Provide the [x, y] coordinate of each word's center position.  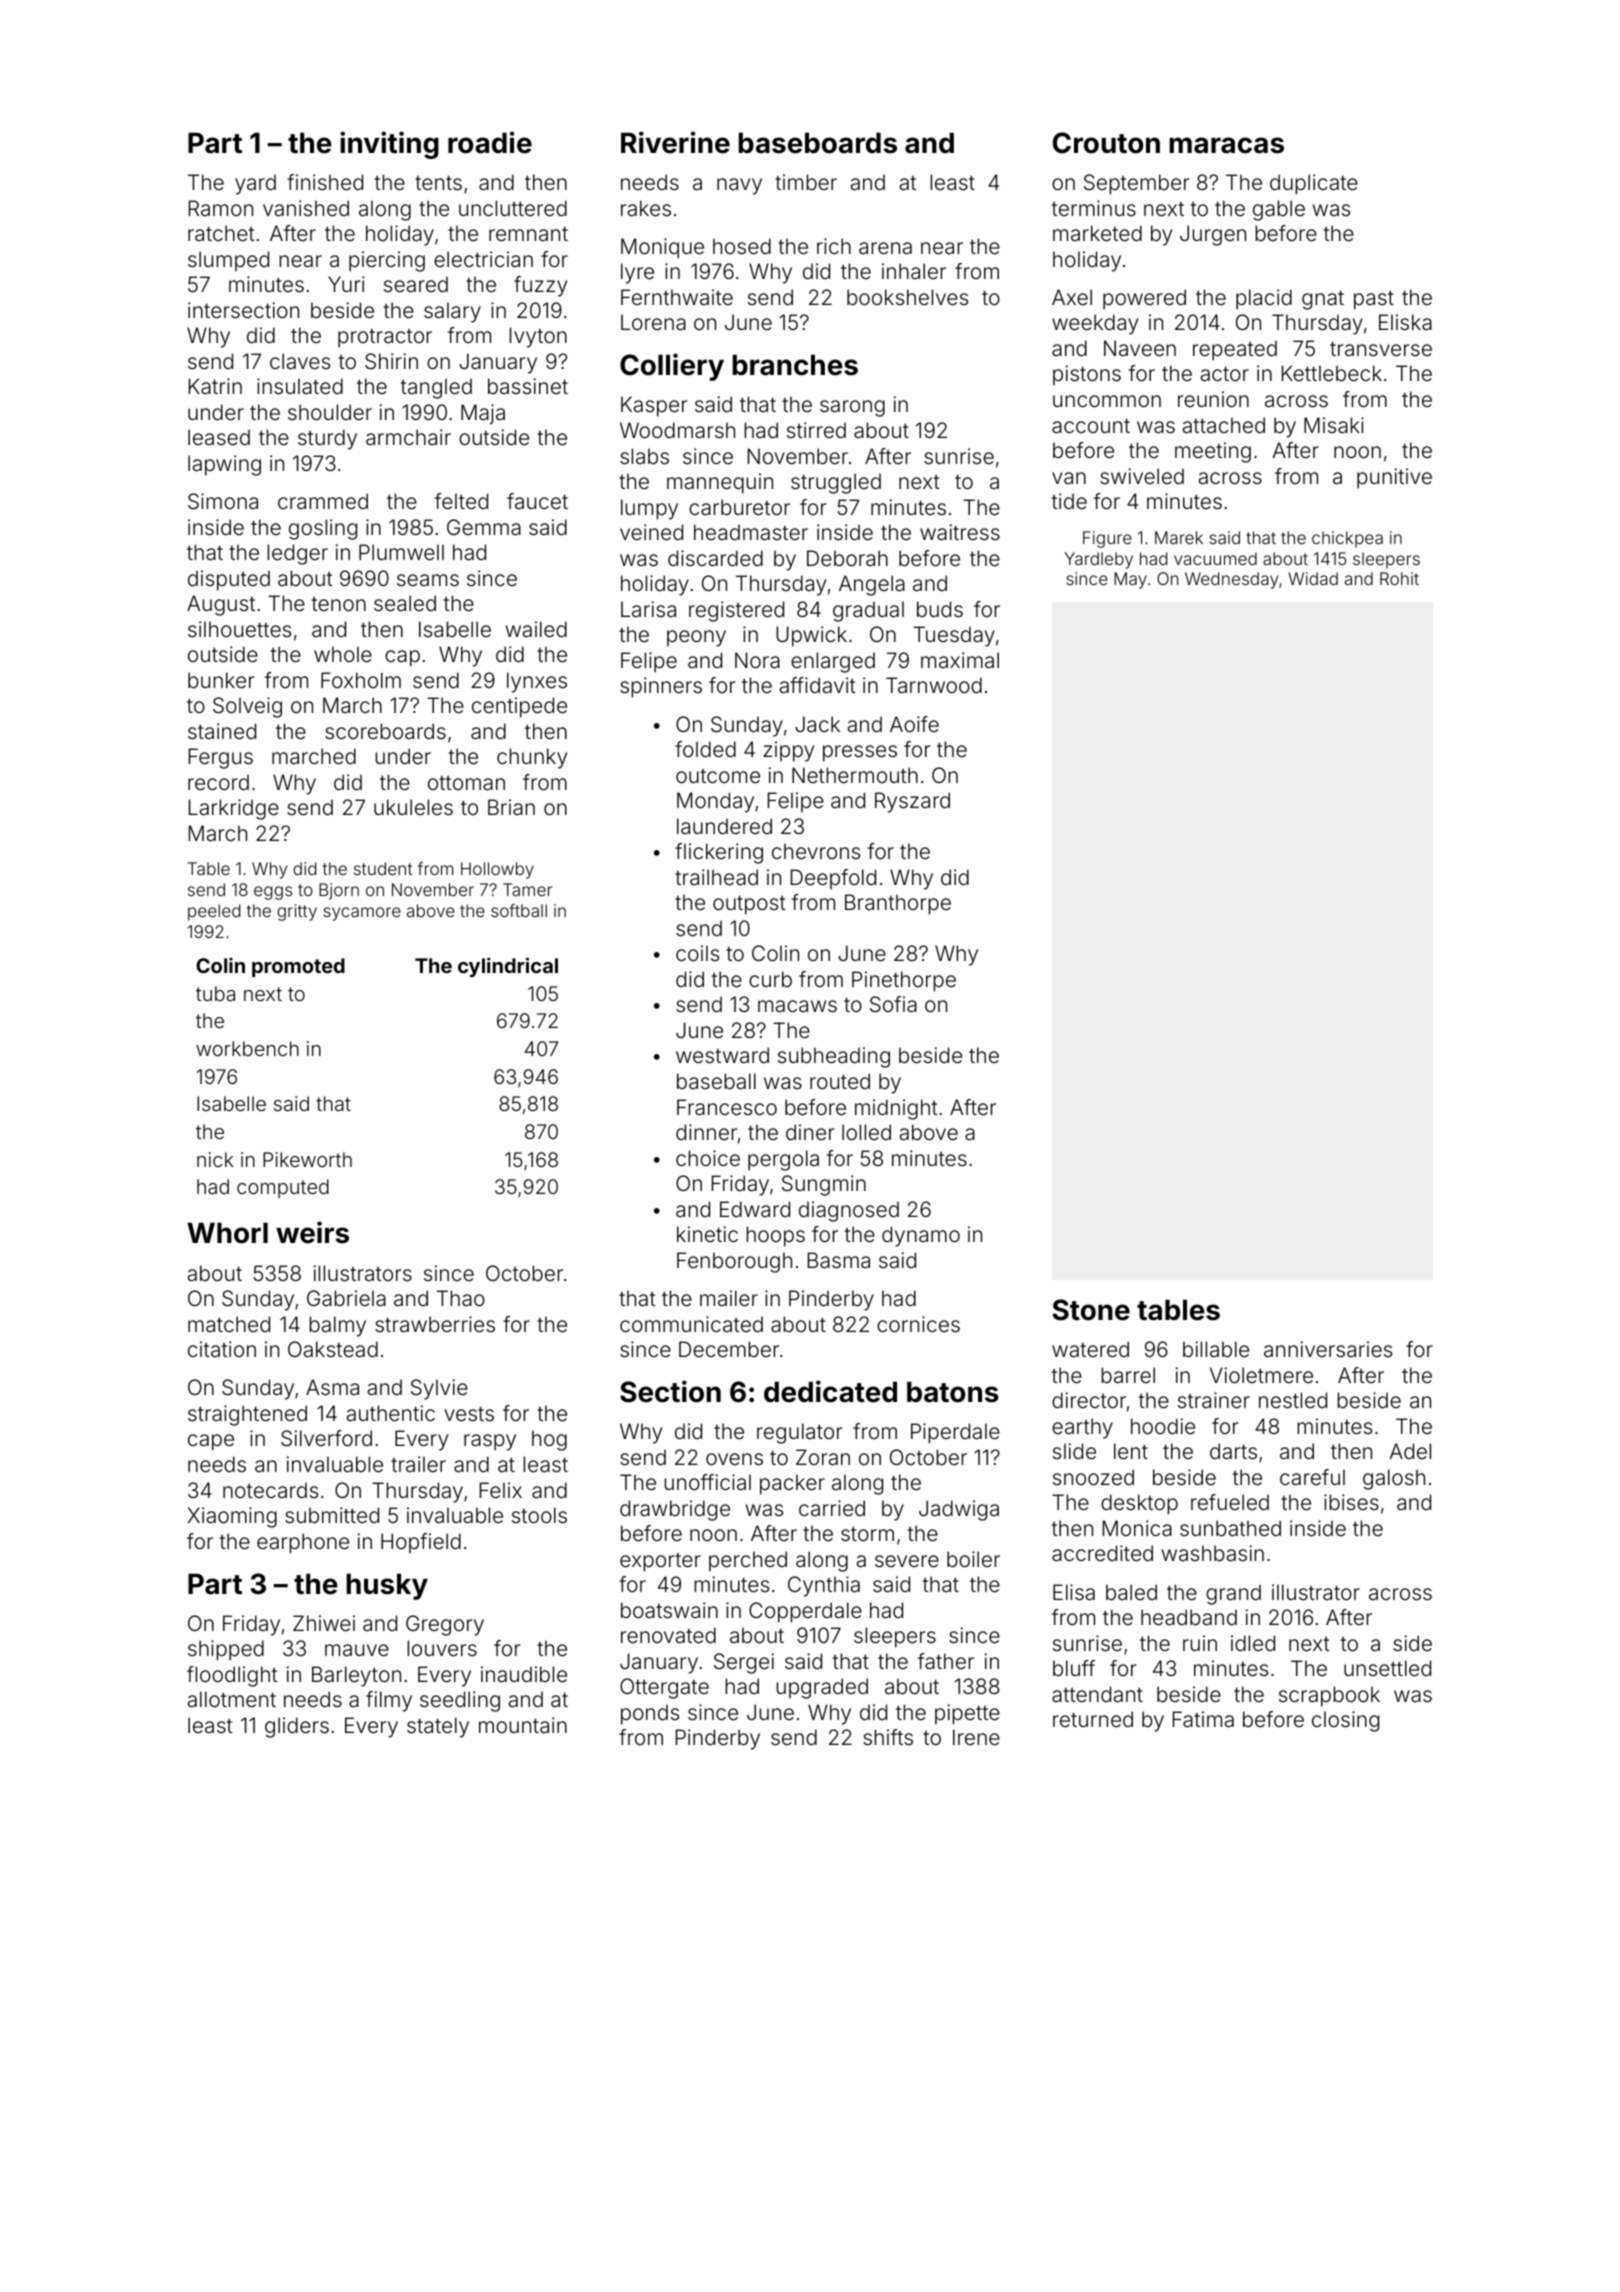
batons [953, 1392]
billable [1216, 1349]
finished [325, 182]
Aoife [914, 724]
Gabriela [346, 1298]
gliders [297, 1727]
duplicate [1314, 184]
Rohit [1399, 578]
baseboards [817, 143]
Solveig [247, 707]
